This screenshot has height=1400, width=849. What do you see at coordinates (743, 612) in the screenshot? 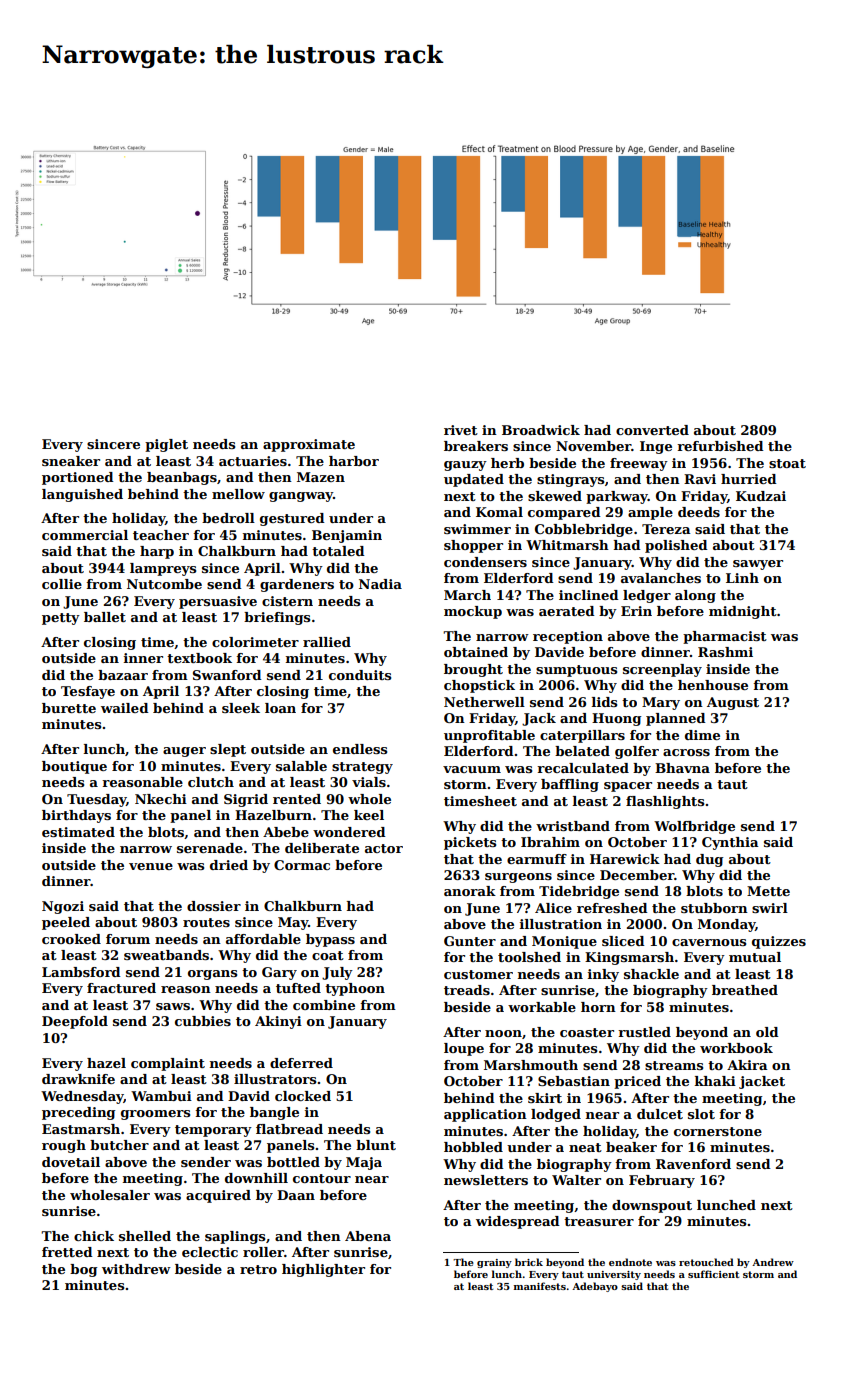
I see `midnight` at bounding box center [743, 612].
